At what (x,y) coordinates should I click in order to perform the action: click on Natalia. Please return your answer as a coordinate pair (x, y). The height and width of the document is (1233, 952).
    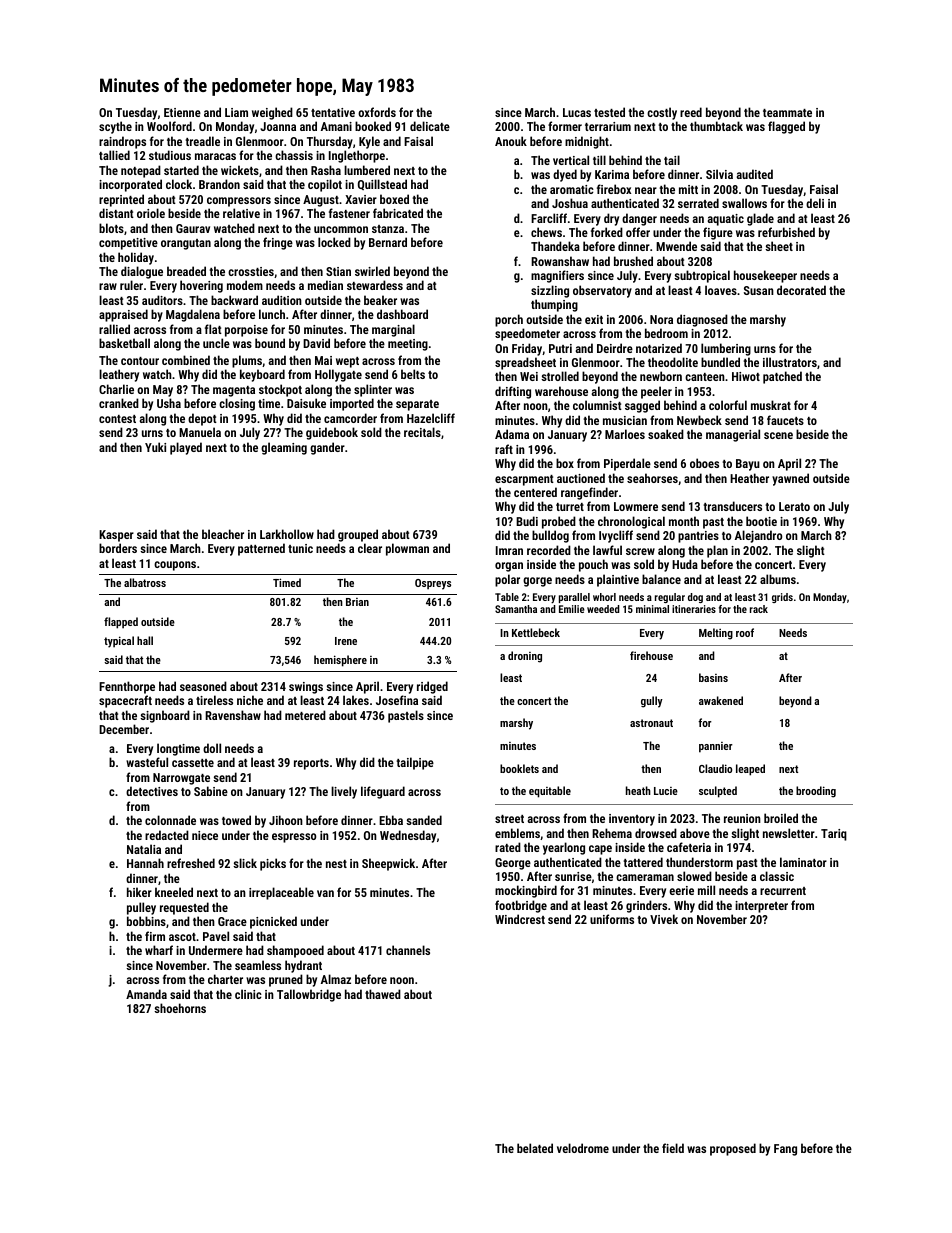
    Looking at the image, I should click on (144, 849).
